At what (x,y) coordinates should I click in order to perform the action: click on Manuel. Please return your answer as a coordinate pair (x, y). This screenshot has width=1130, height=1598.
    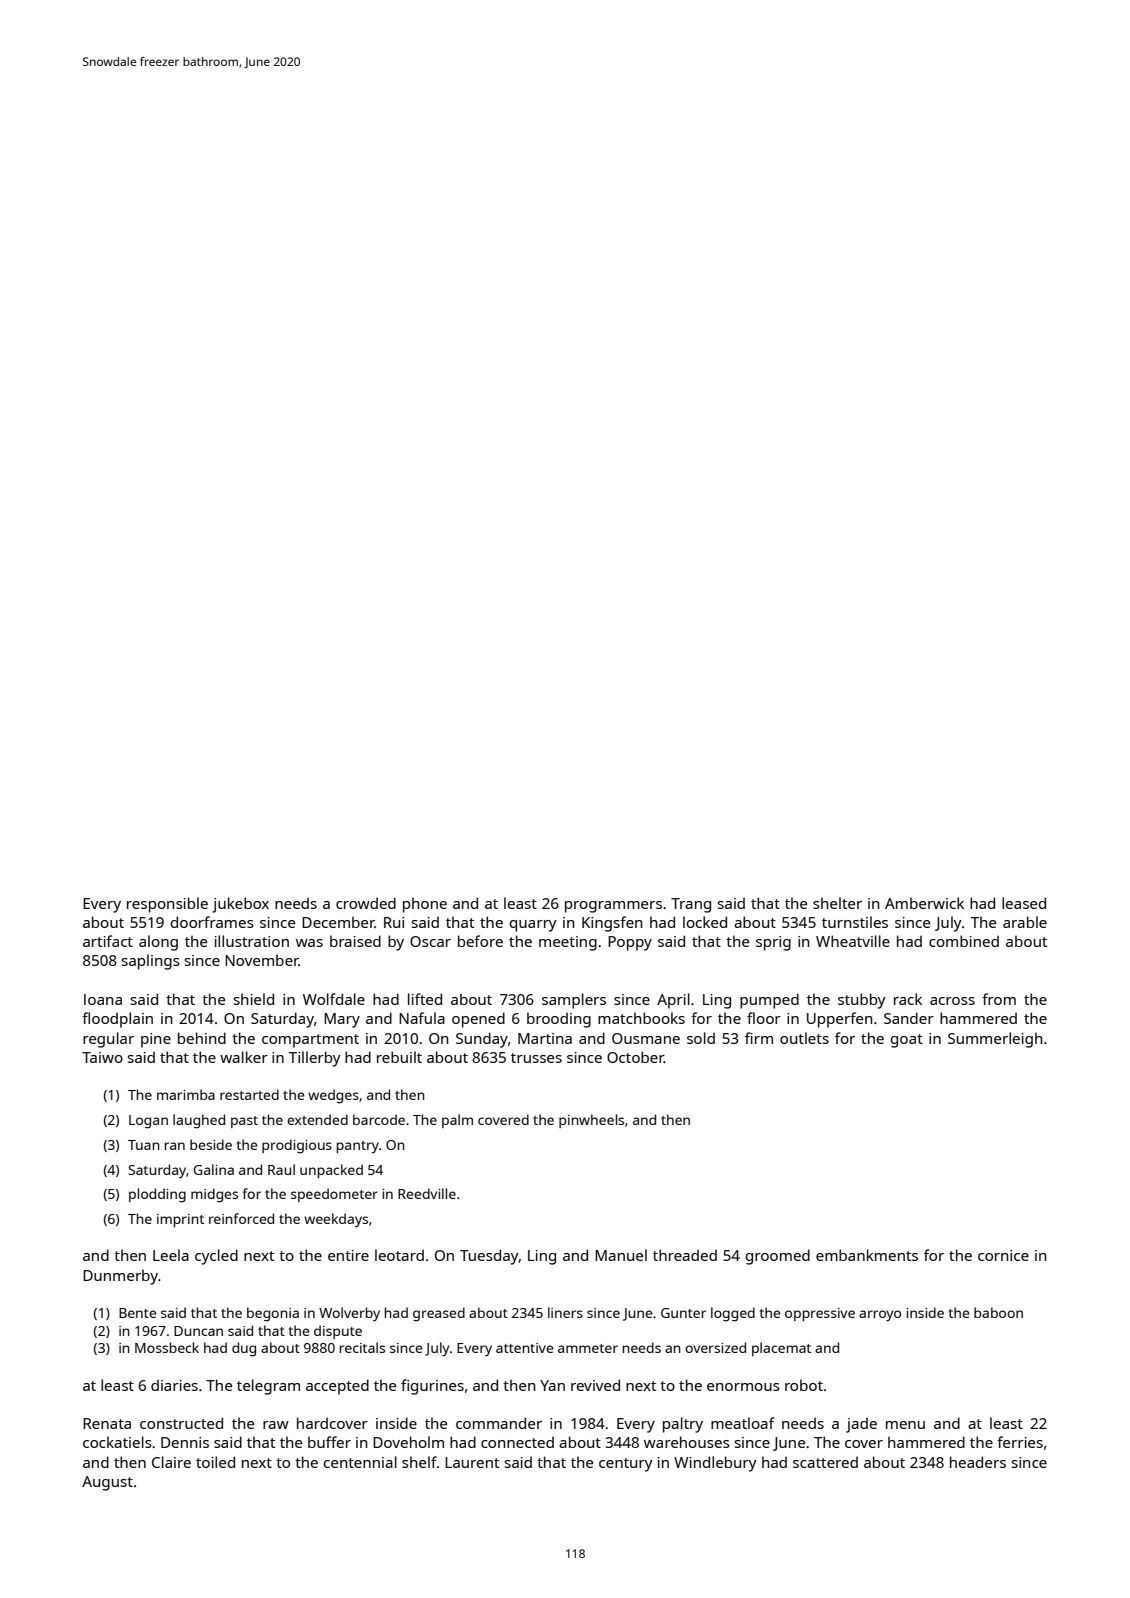
    Looking at the image, I should click on (621, 1255).
